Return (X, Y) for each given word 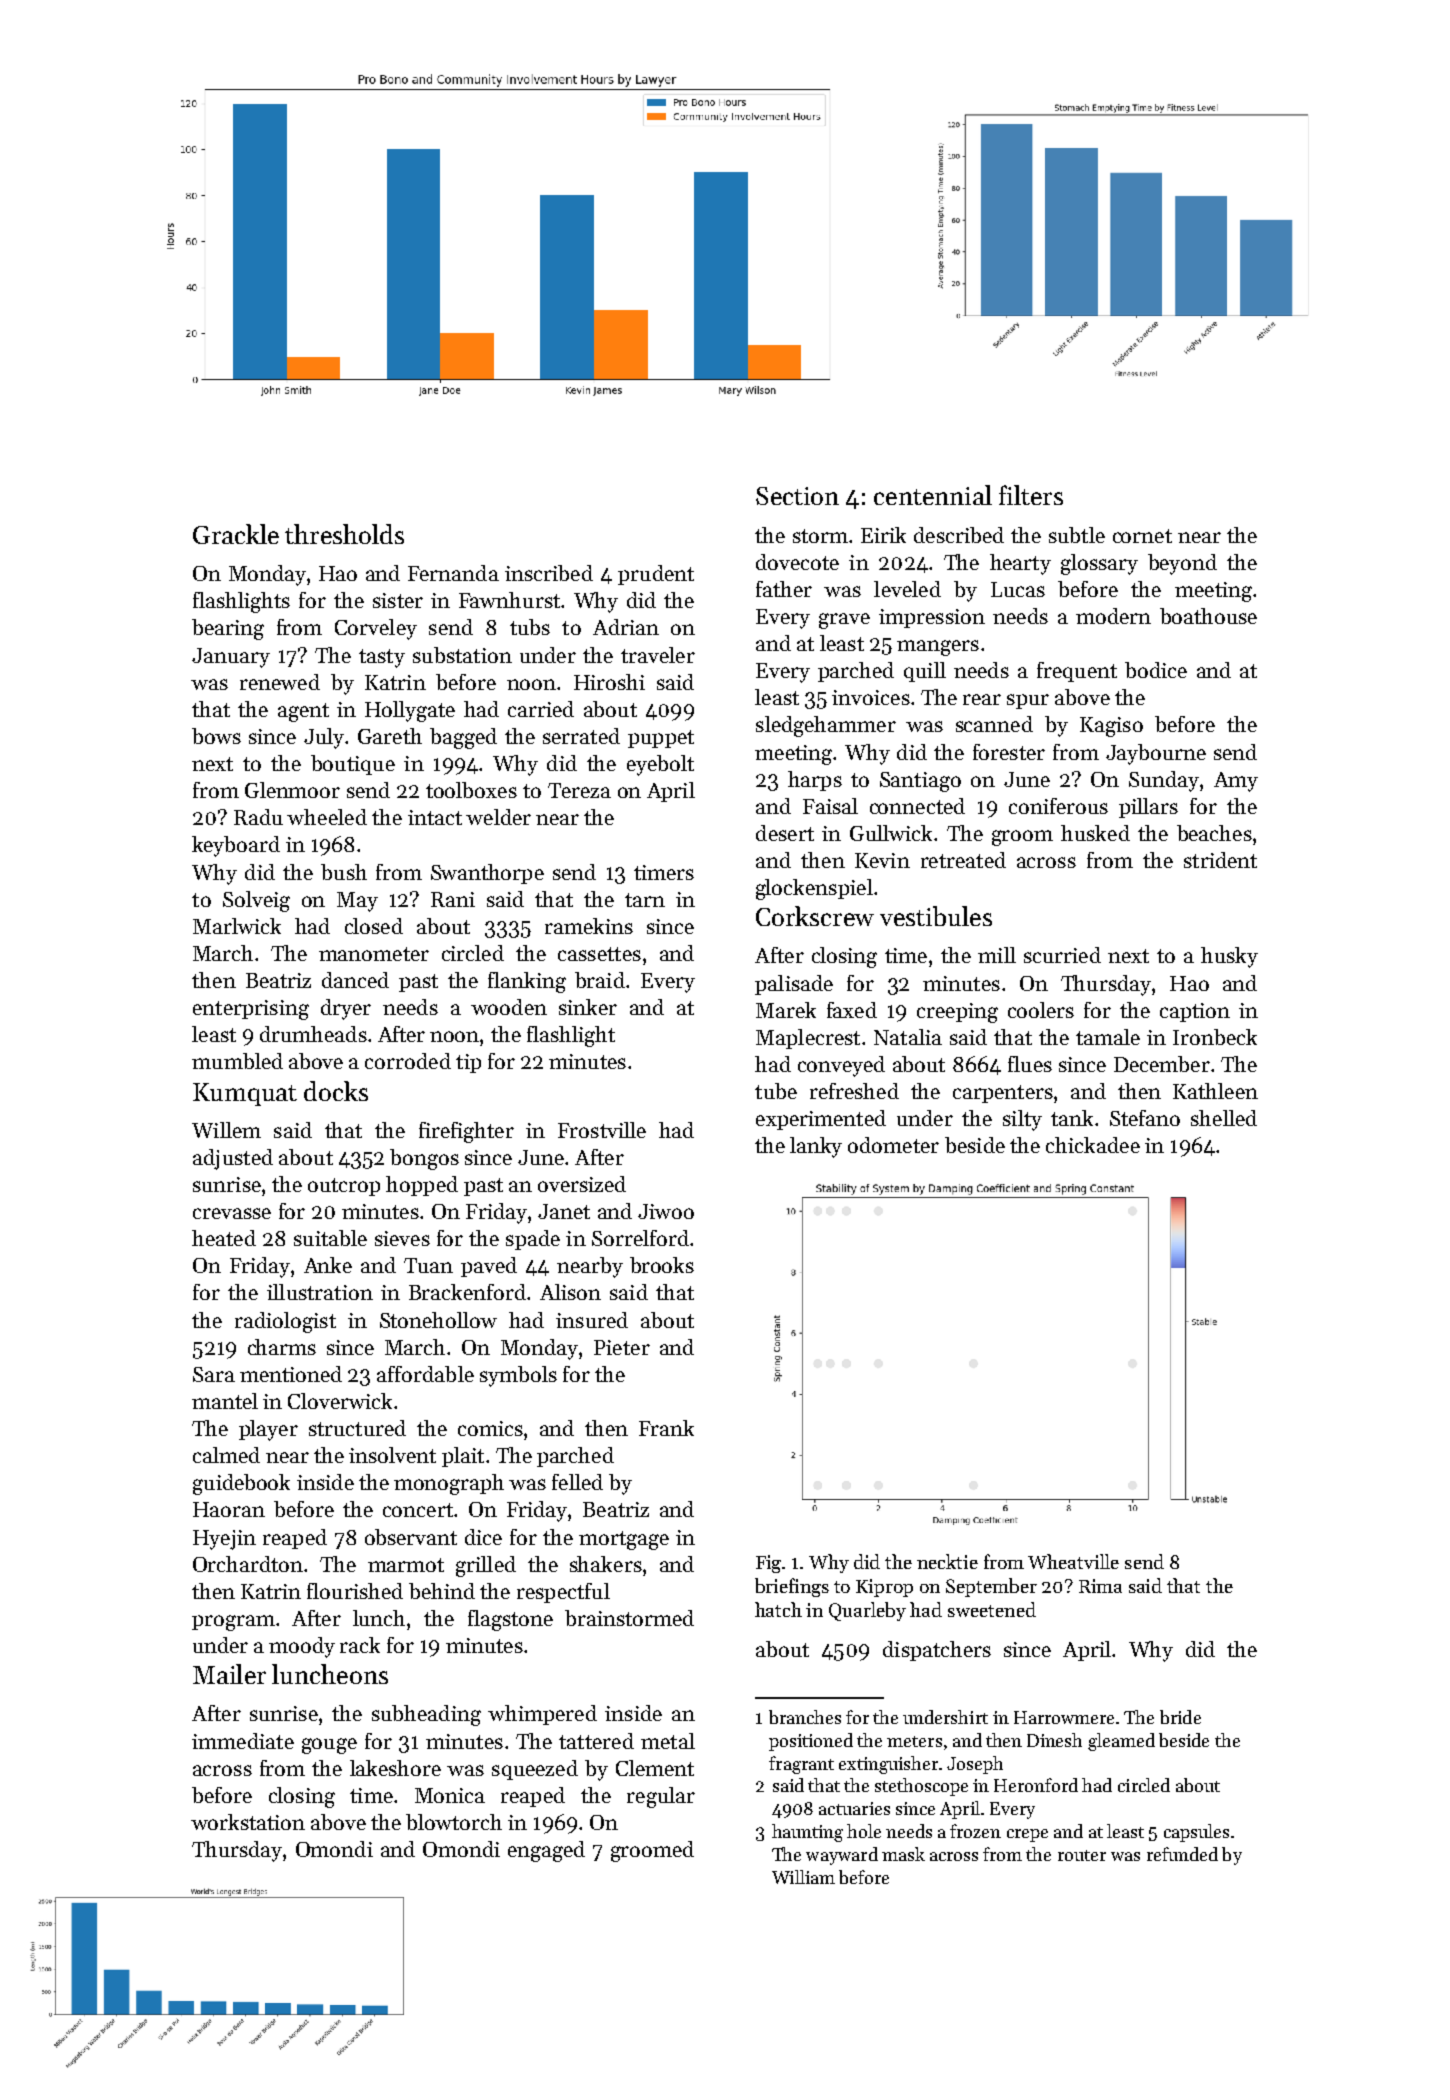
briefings (792, 1587)
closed (374, 926)
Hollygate (410, 711)
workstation (248, 1822)
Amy (1236, 782)
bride (1180, 1717)
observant (411, 1537)
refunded (1182, 1854)
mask (903, 1854)
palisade (794, 985)
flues (1030, 1064)
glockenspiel (814, 889)
